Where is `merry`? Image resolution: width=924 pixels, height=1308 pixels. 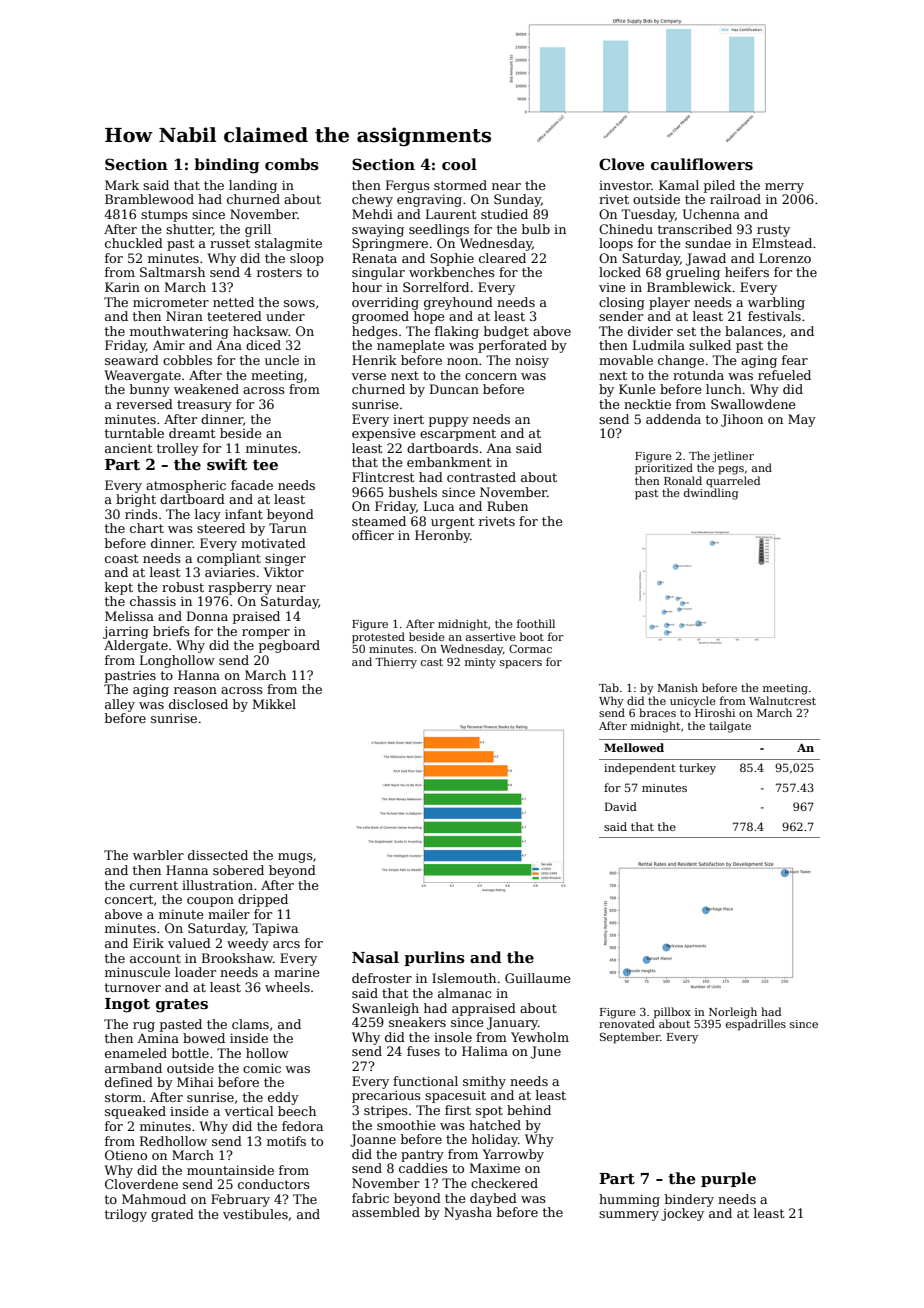
merry is located at coordinates (784, 188).
